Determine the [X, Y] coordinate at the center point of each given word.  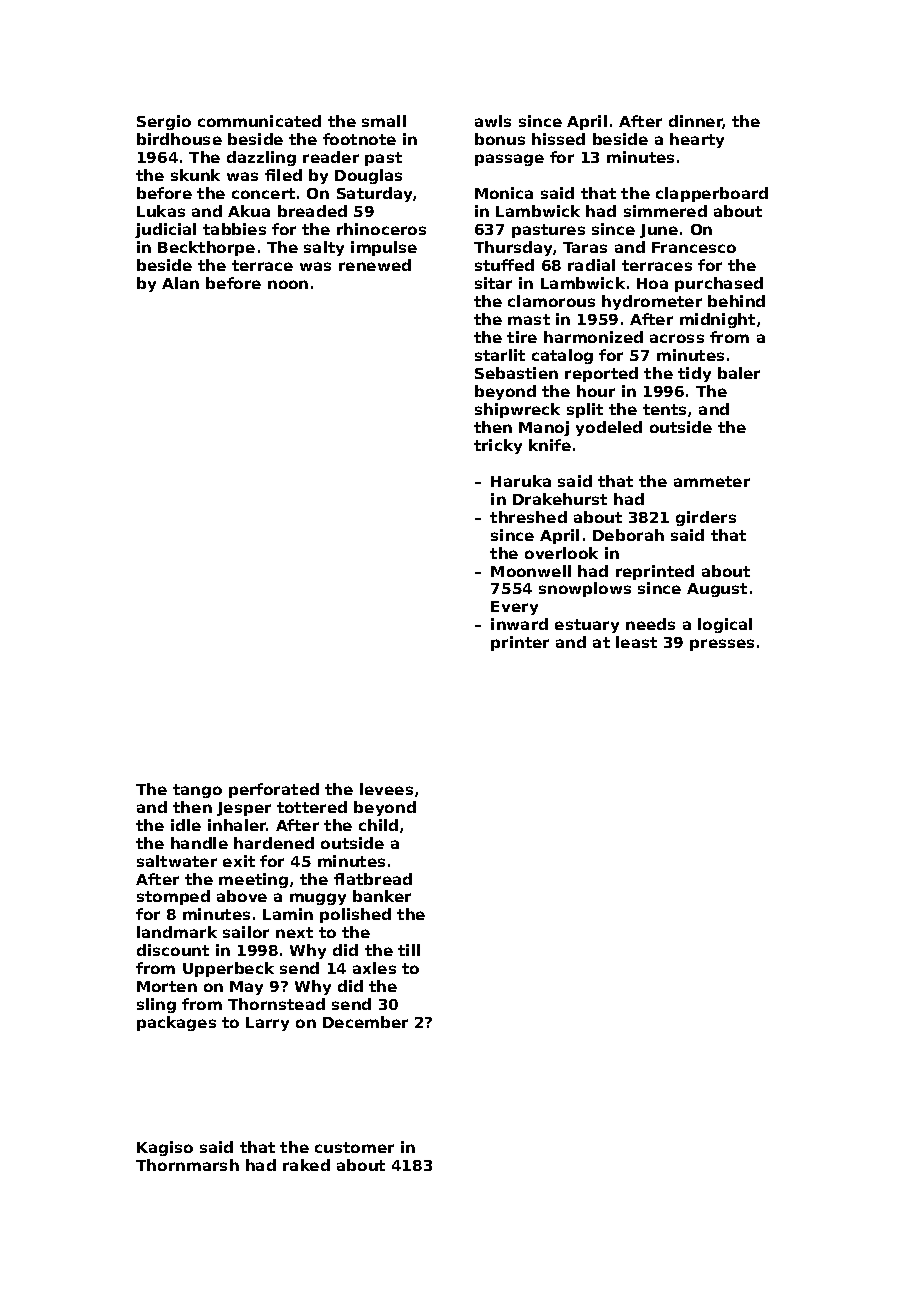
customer [354, 1147]
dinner [696, 122]
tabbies [234, 229]
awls [493, 121]
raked [306, 1165]
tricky [498, 446]
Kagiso [165, 1148]
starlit [500, 355]
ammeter [712, 481]
